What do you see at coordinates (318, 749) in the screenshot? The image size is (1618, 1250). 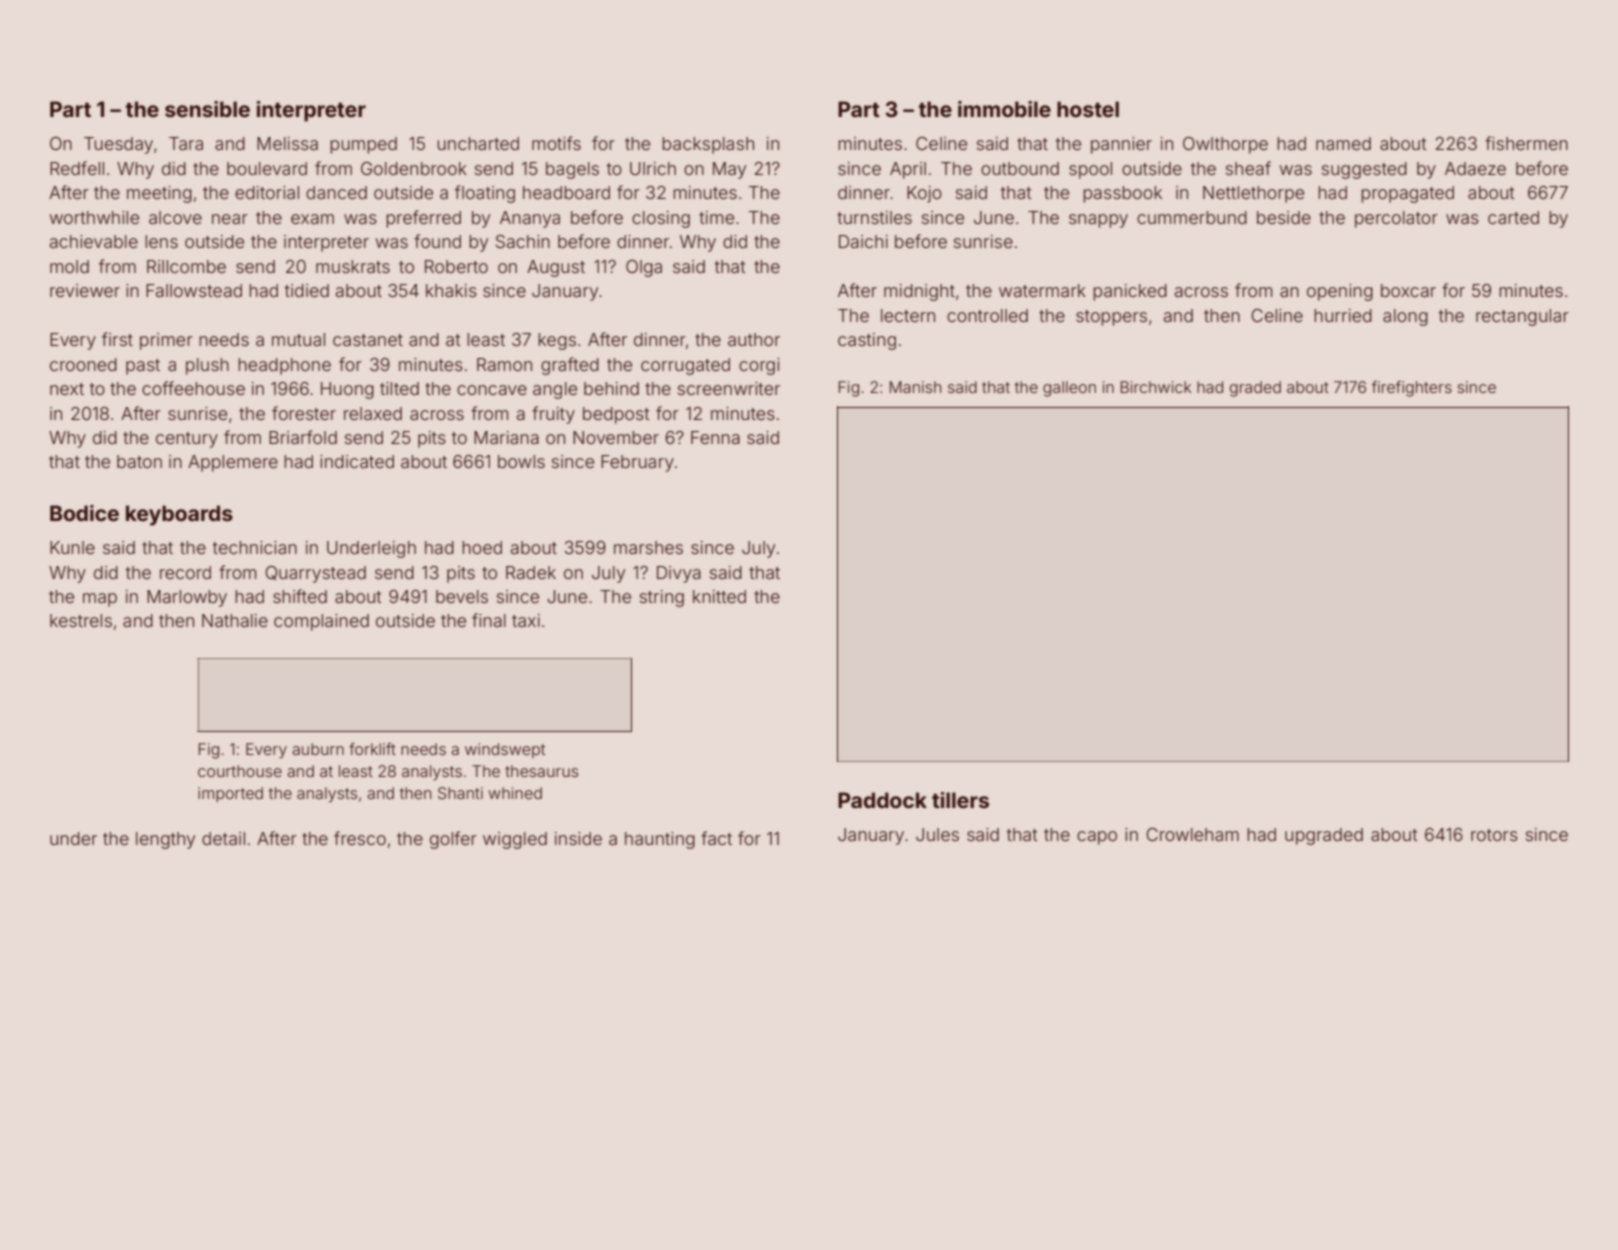 I see `auburn` at bounding box center [318, 749].
